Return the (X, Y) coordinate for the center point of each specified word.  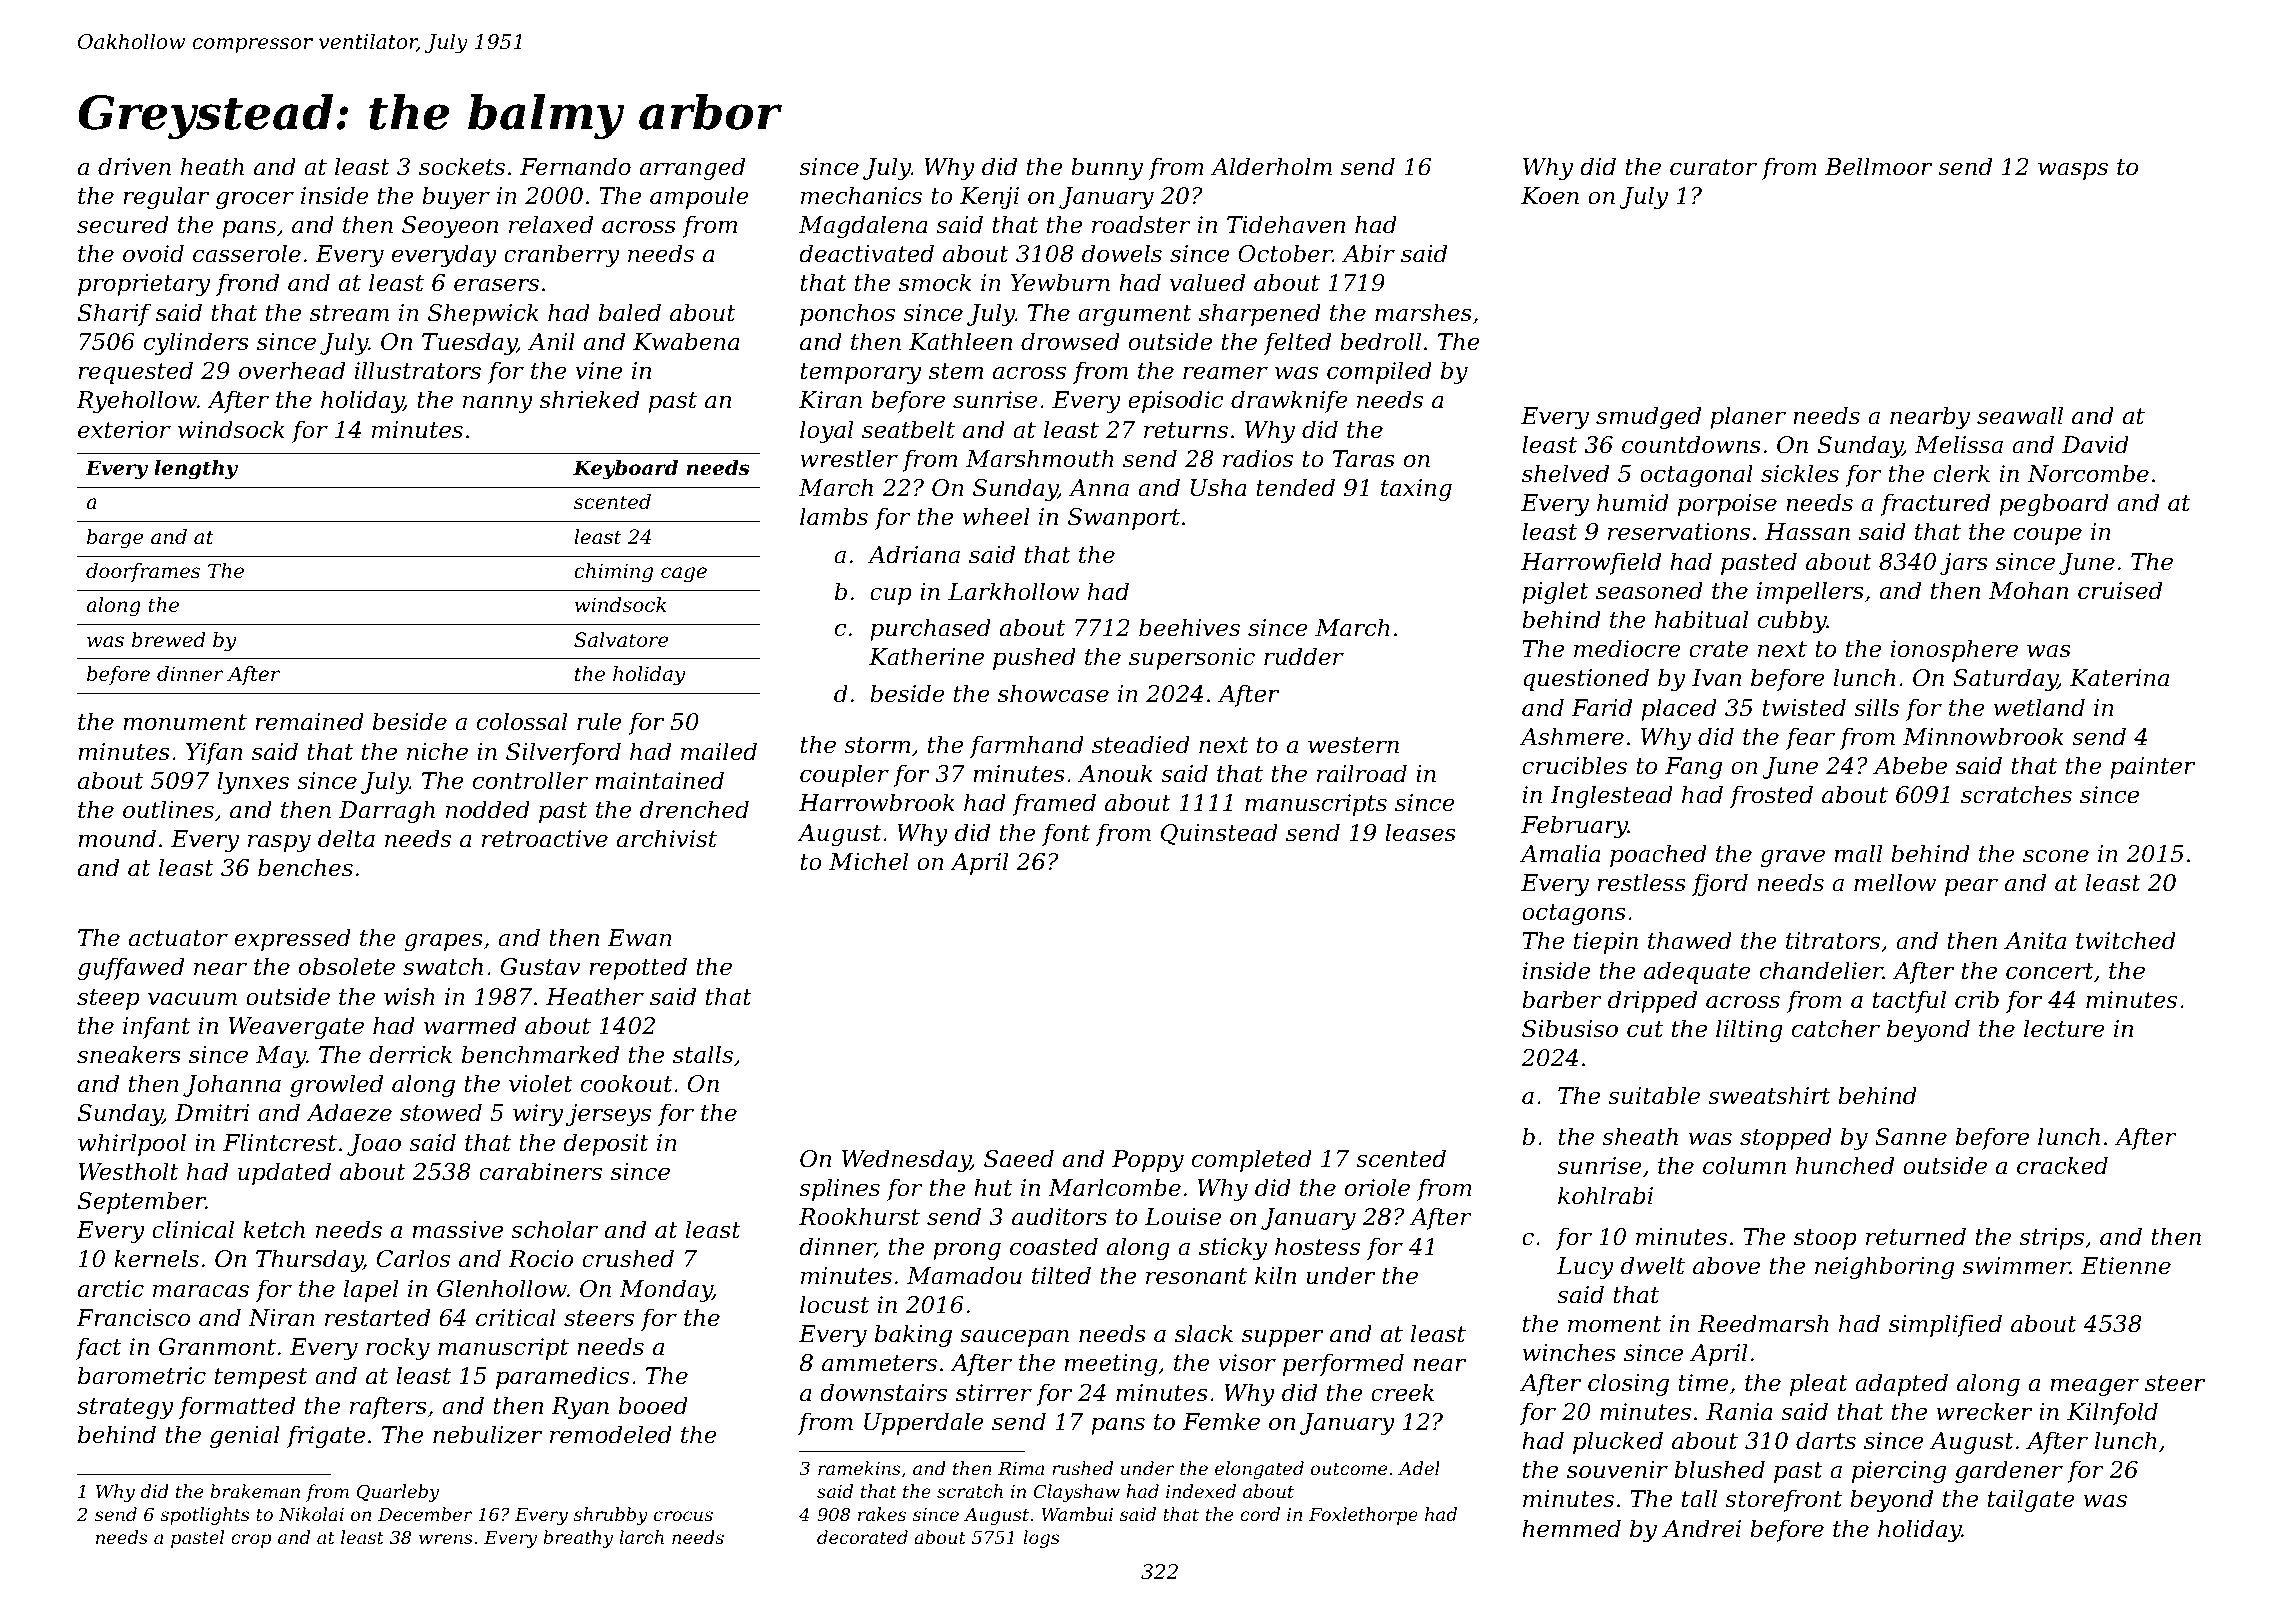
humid (1633, 502)
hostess (1317, 1246)
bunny (1107, 168)
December (425, 1514)
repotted (638, 968)
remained (309, 721)
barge (115, 539)
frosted (1771, 796)
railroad (1362, 773)
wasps (2073, 171)
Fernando (575, 166)
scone (2056, 856)
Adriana (914, 554)
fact (98, 1348)
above (1726, 1265)
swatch (443, 966)
